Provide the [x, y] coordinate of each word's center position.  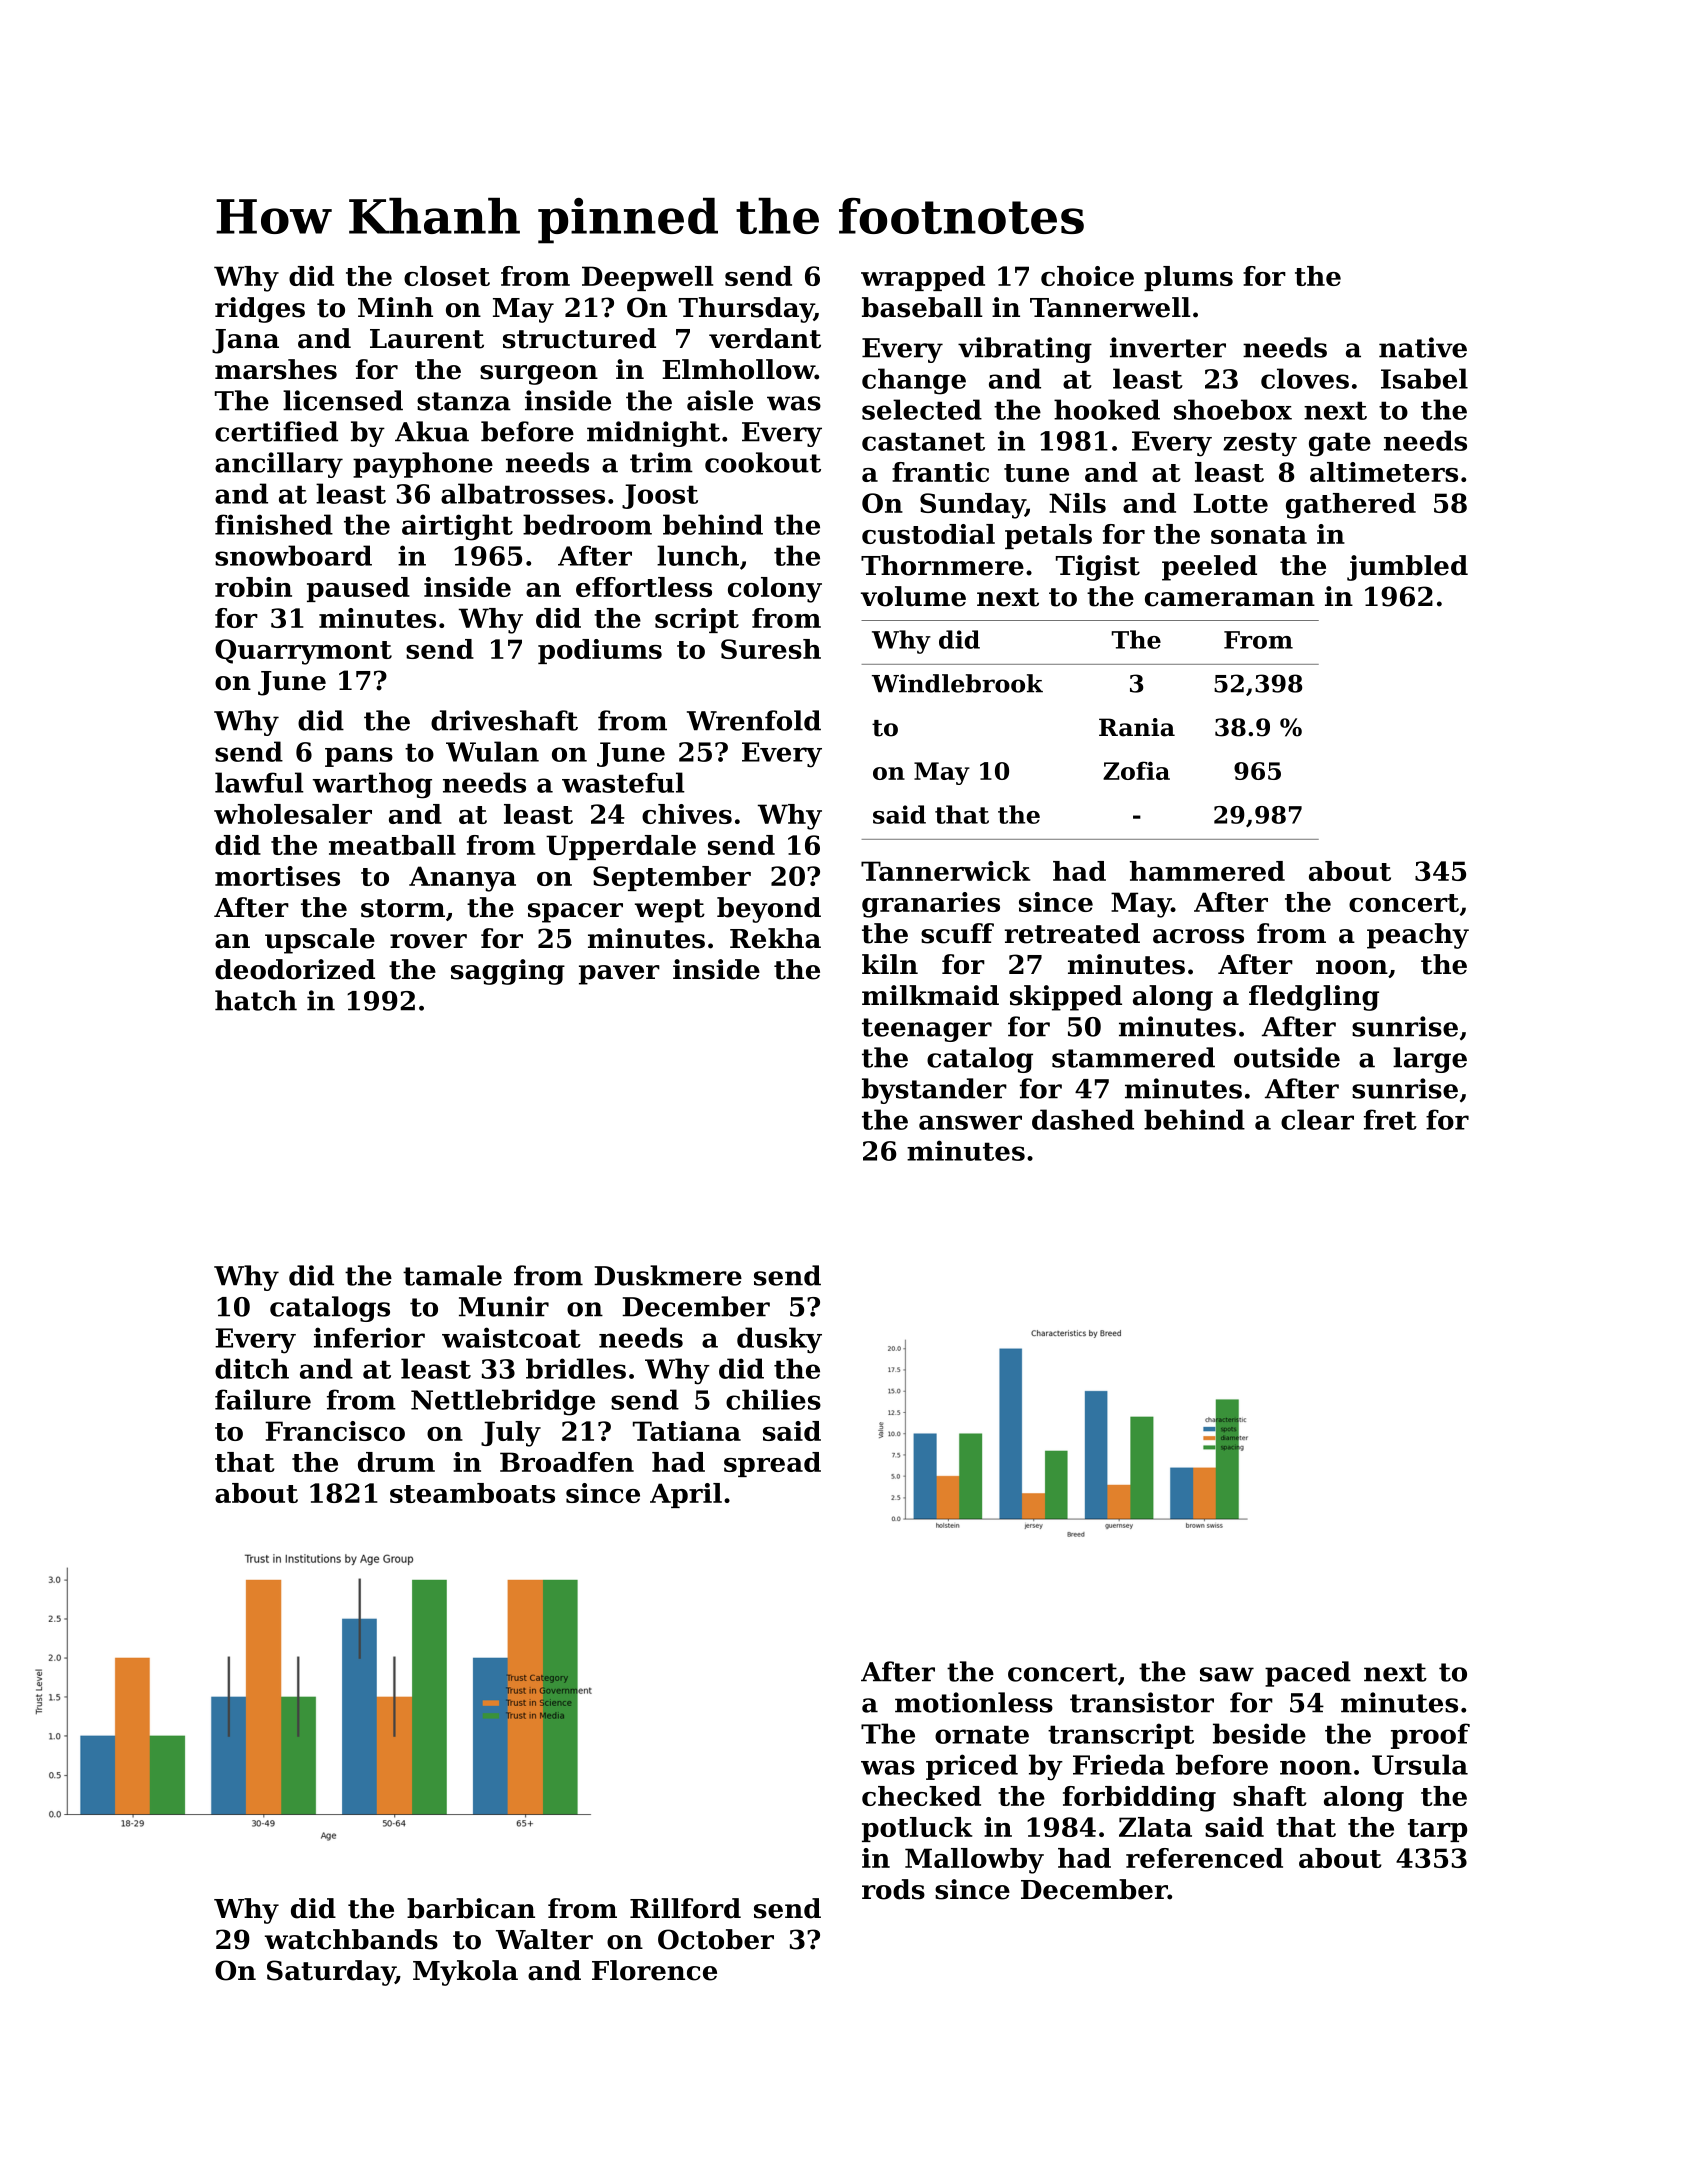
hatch [256, 1000]
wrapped [923, 278]
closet [447, 276]
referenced [1204, 1858]
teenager [927, 1030]
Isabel [1424, 378]
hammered [1207, 871]
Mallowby [974, 1861]
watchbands [351, 1939]
